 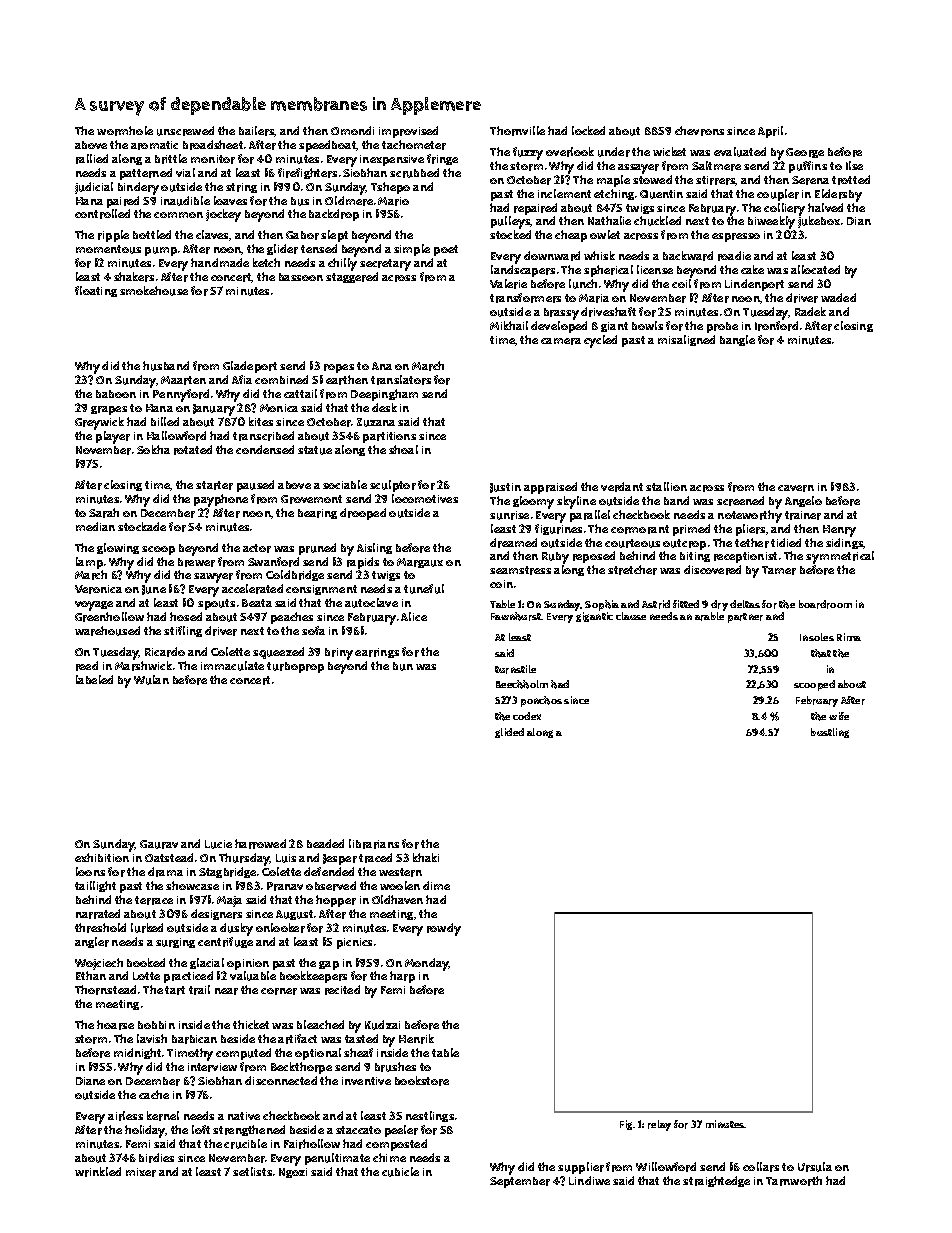 I want to click on pulleys, so click(x=511, y=222).
